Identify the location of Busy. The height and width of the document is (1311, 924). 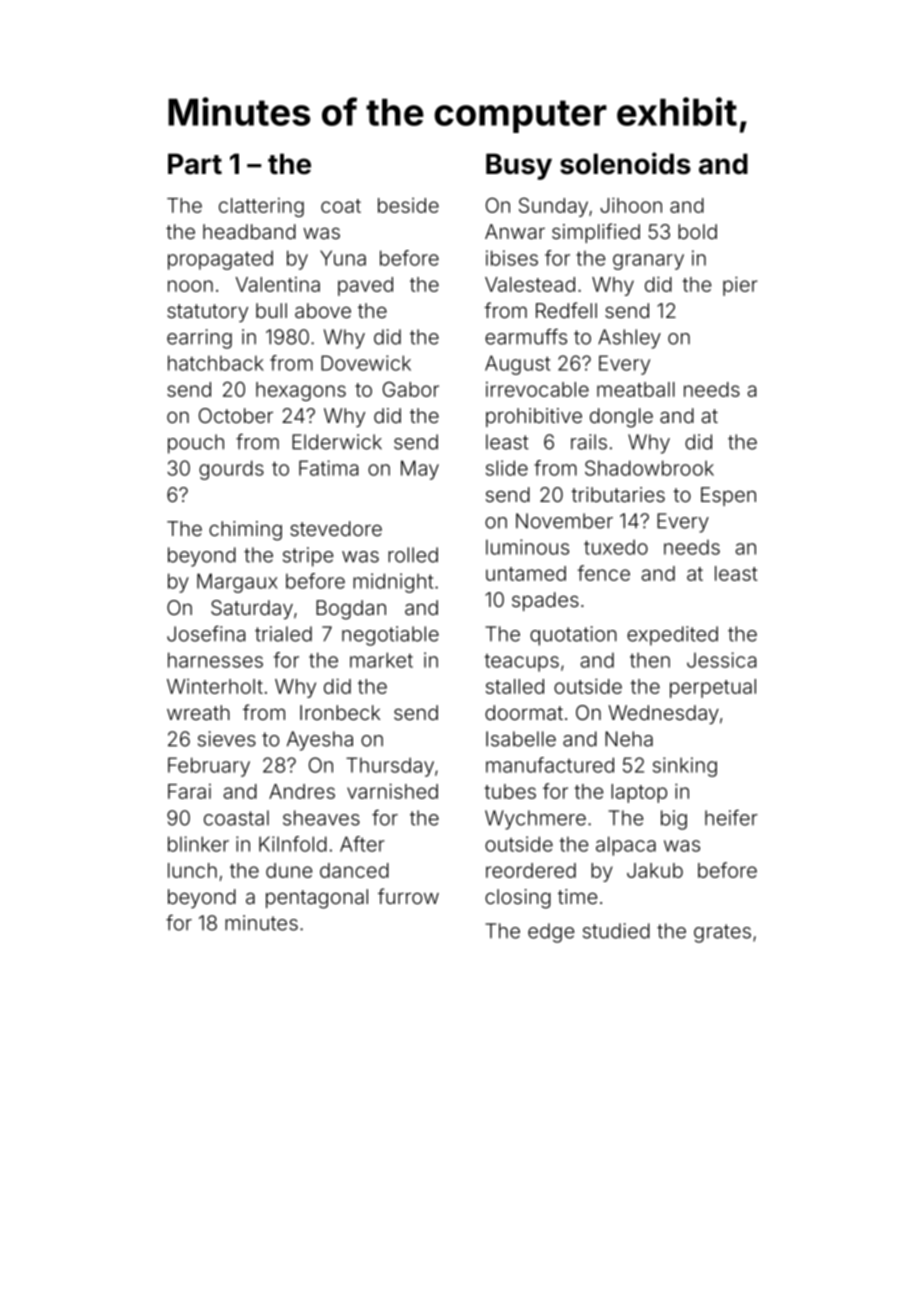
(519, 166).
